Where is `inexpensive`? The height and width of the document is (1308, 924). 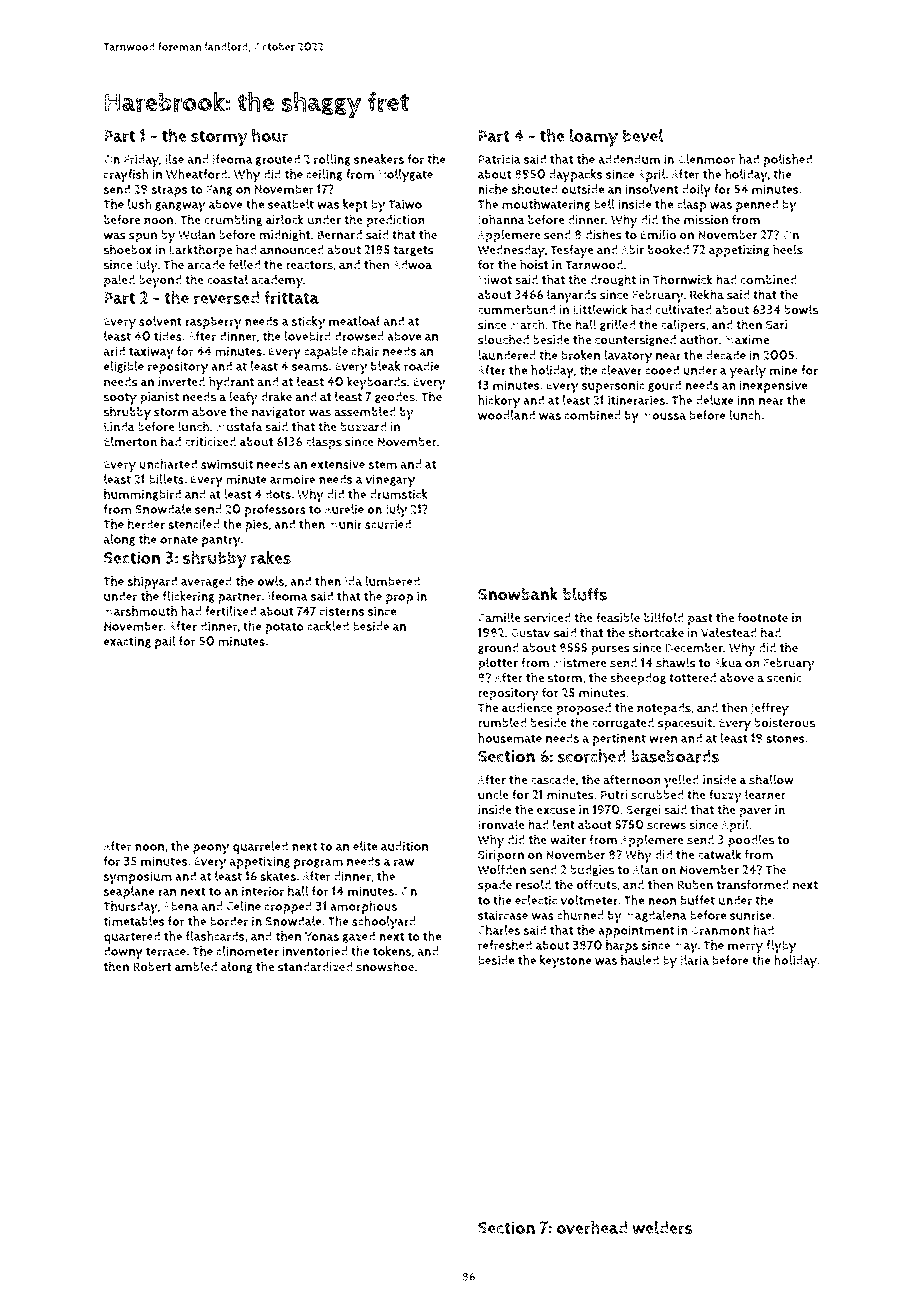
inexpensive is located at coordinates (773, 386).
